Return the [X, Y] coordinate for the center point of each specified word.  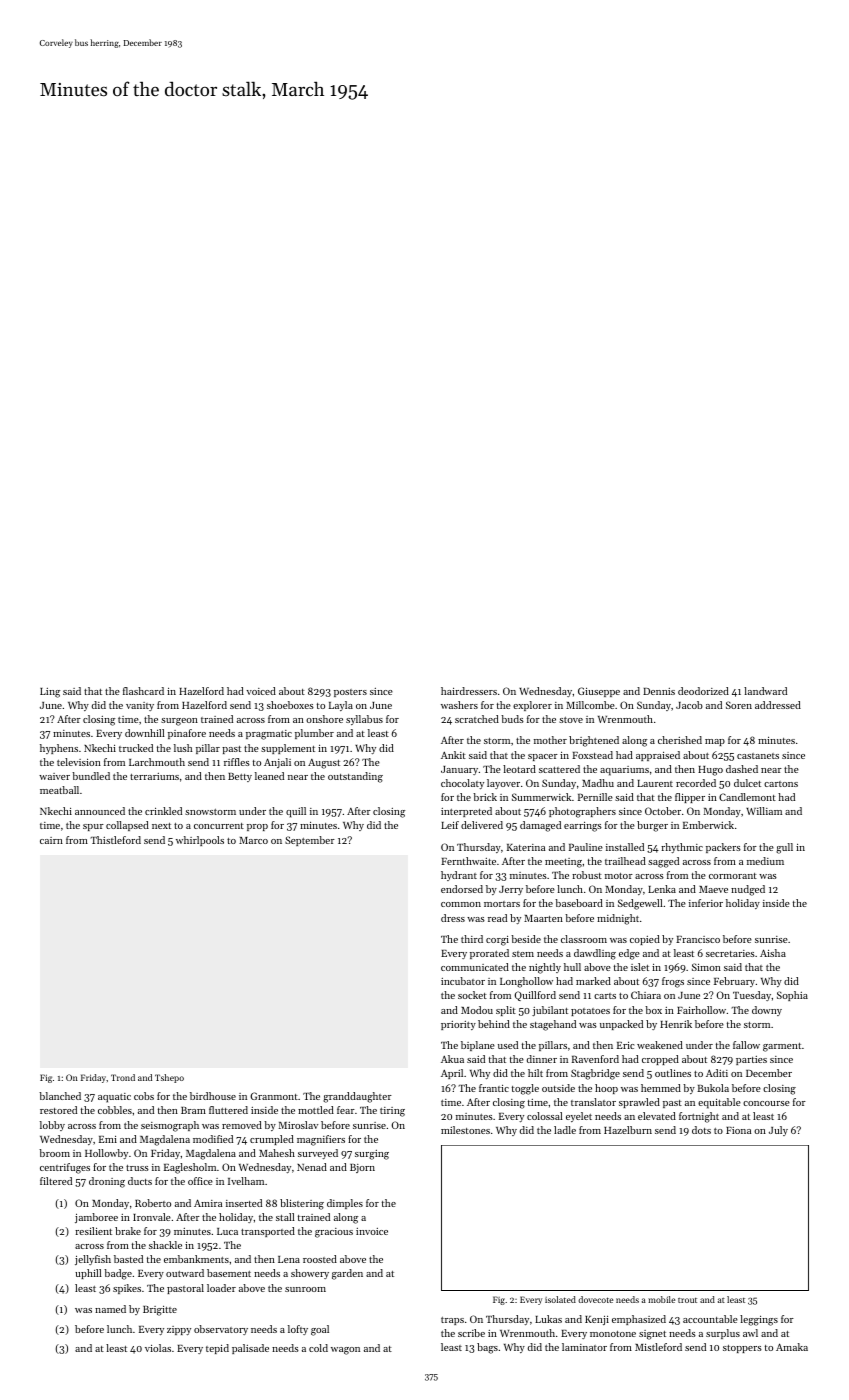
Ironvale [152, 1217]
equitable [719, 1103]
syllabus [364, 720]
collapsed [127, 826]
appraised [658, 756]
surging [372, 1155]
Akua [452, 1059]
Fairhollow [701, 1010]
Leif [450, 825]
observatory [221, 1330]
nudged [748, 890]
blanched [60, 1096]
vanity [140, 706]
